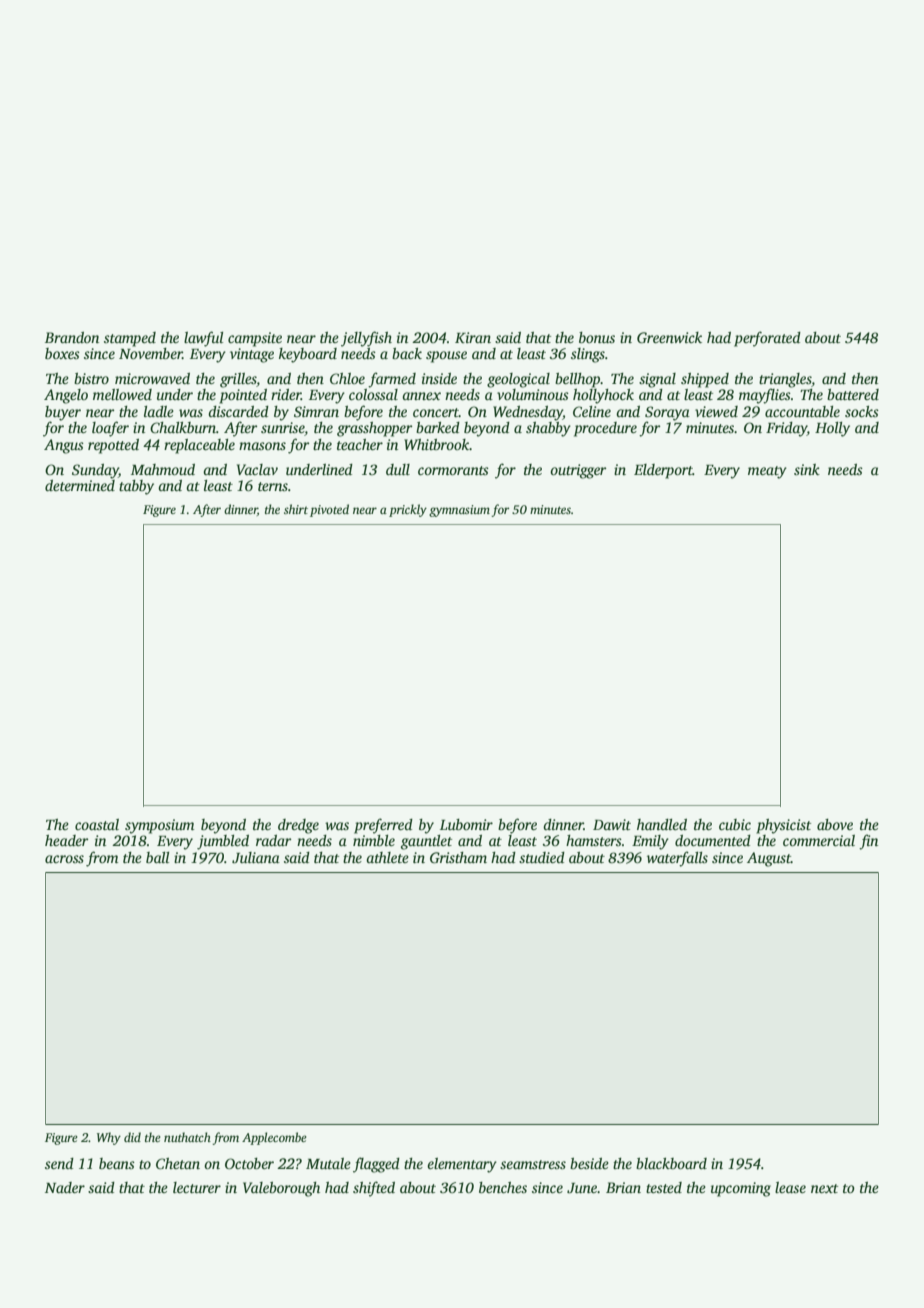 The image size is (924, 1308). I want to click on Mahmoud, so click(163, 469).
